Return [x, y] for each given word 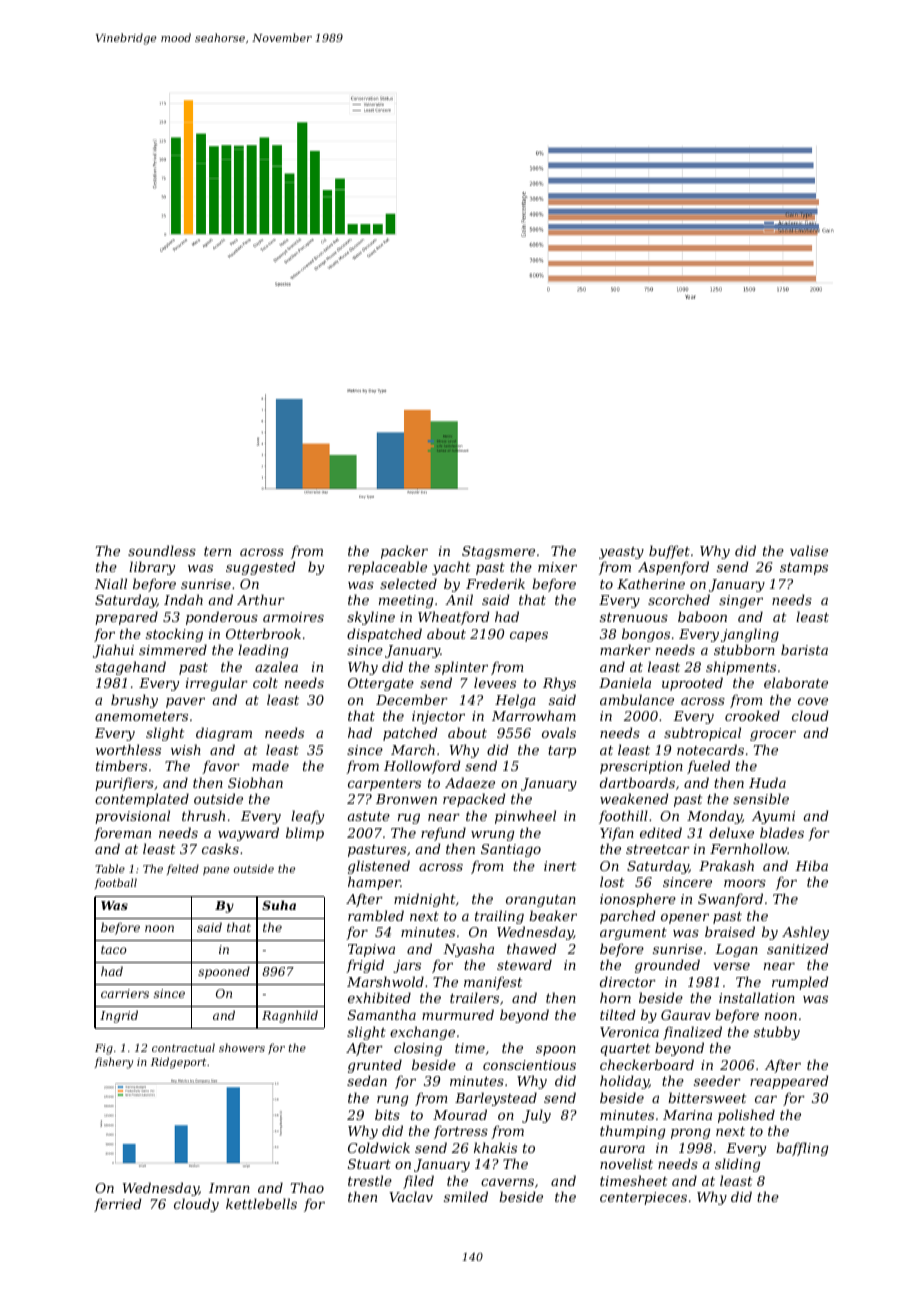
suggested [260, 568]
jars [407, 966]
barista [804, 649]
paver [185, 703]
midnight [425, 900]
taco [114, 950]
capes [529, 637]
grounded [667, 966]
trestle [370, 1180]
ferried [117, 1205]
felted [183, 869]
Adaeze [470, 783]
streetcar [658, 849]
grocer [773, 736]
